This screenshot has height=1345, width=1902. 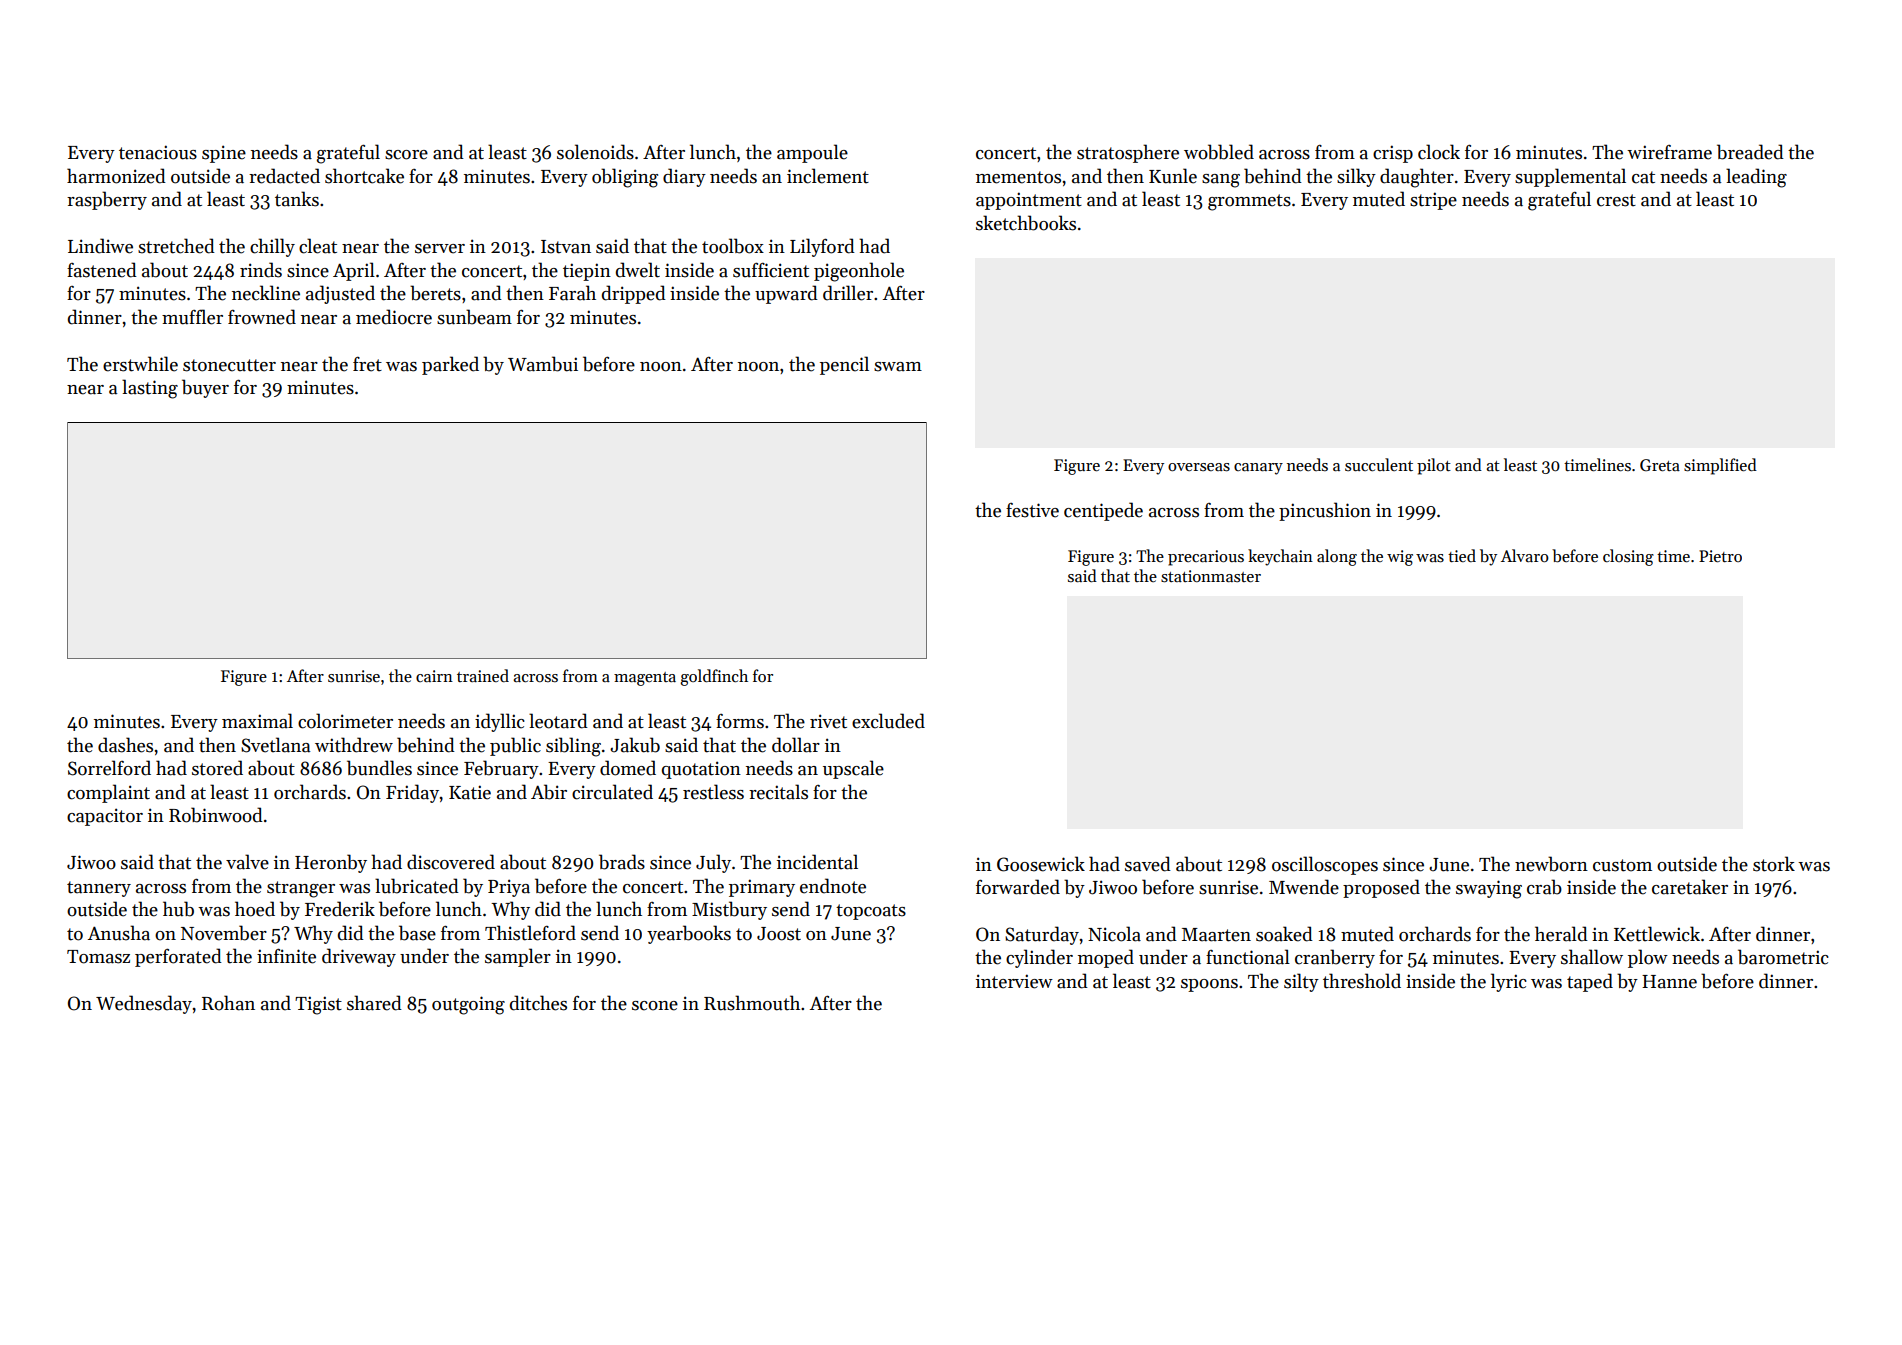 What do you see at coordinates (1379, 464) in the screenshot?
I see `succulent` at bounding box center [1379, 464].
